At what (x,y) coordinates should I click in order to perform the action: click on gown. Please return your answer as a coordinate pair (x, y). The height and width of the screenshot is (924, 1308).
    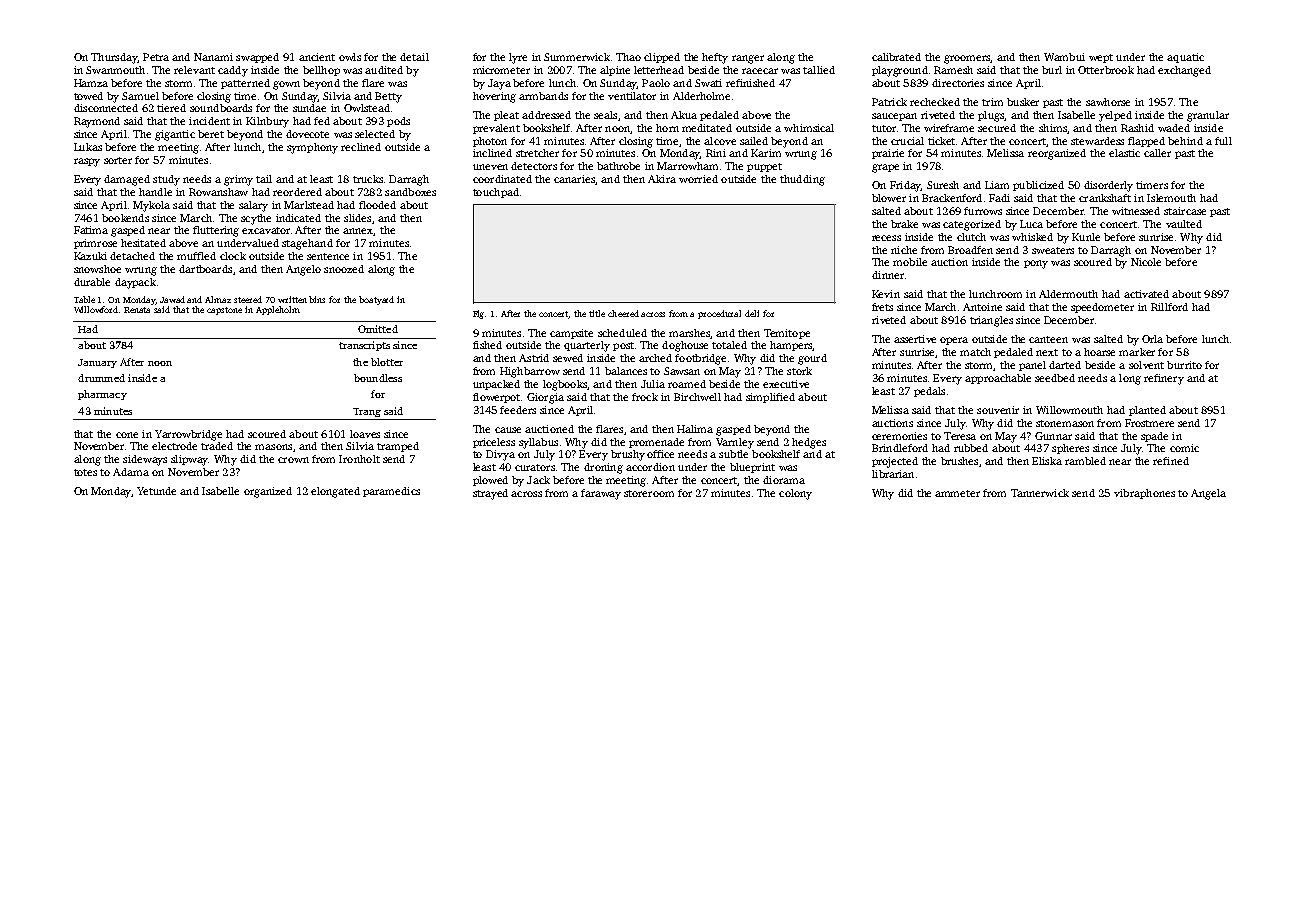
    Looking at the image, I should click on (286, 85).
